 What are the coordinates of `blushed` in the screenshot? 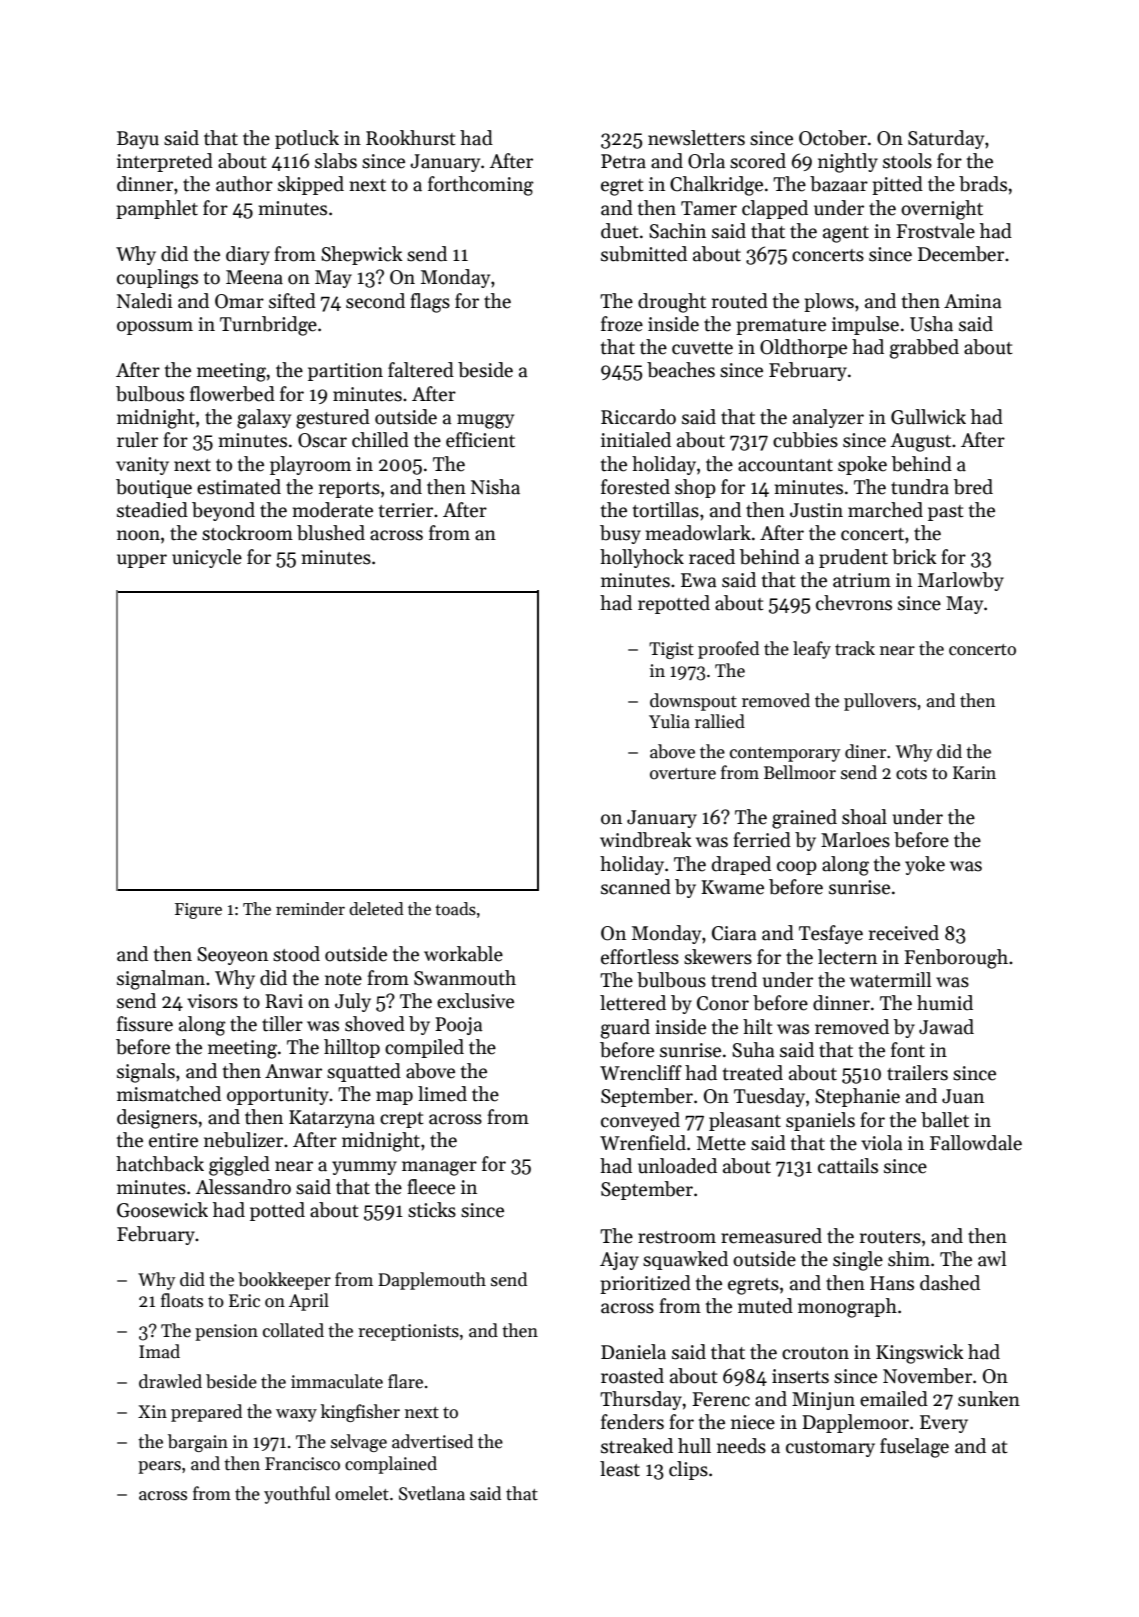 It's located at (331, 533).
